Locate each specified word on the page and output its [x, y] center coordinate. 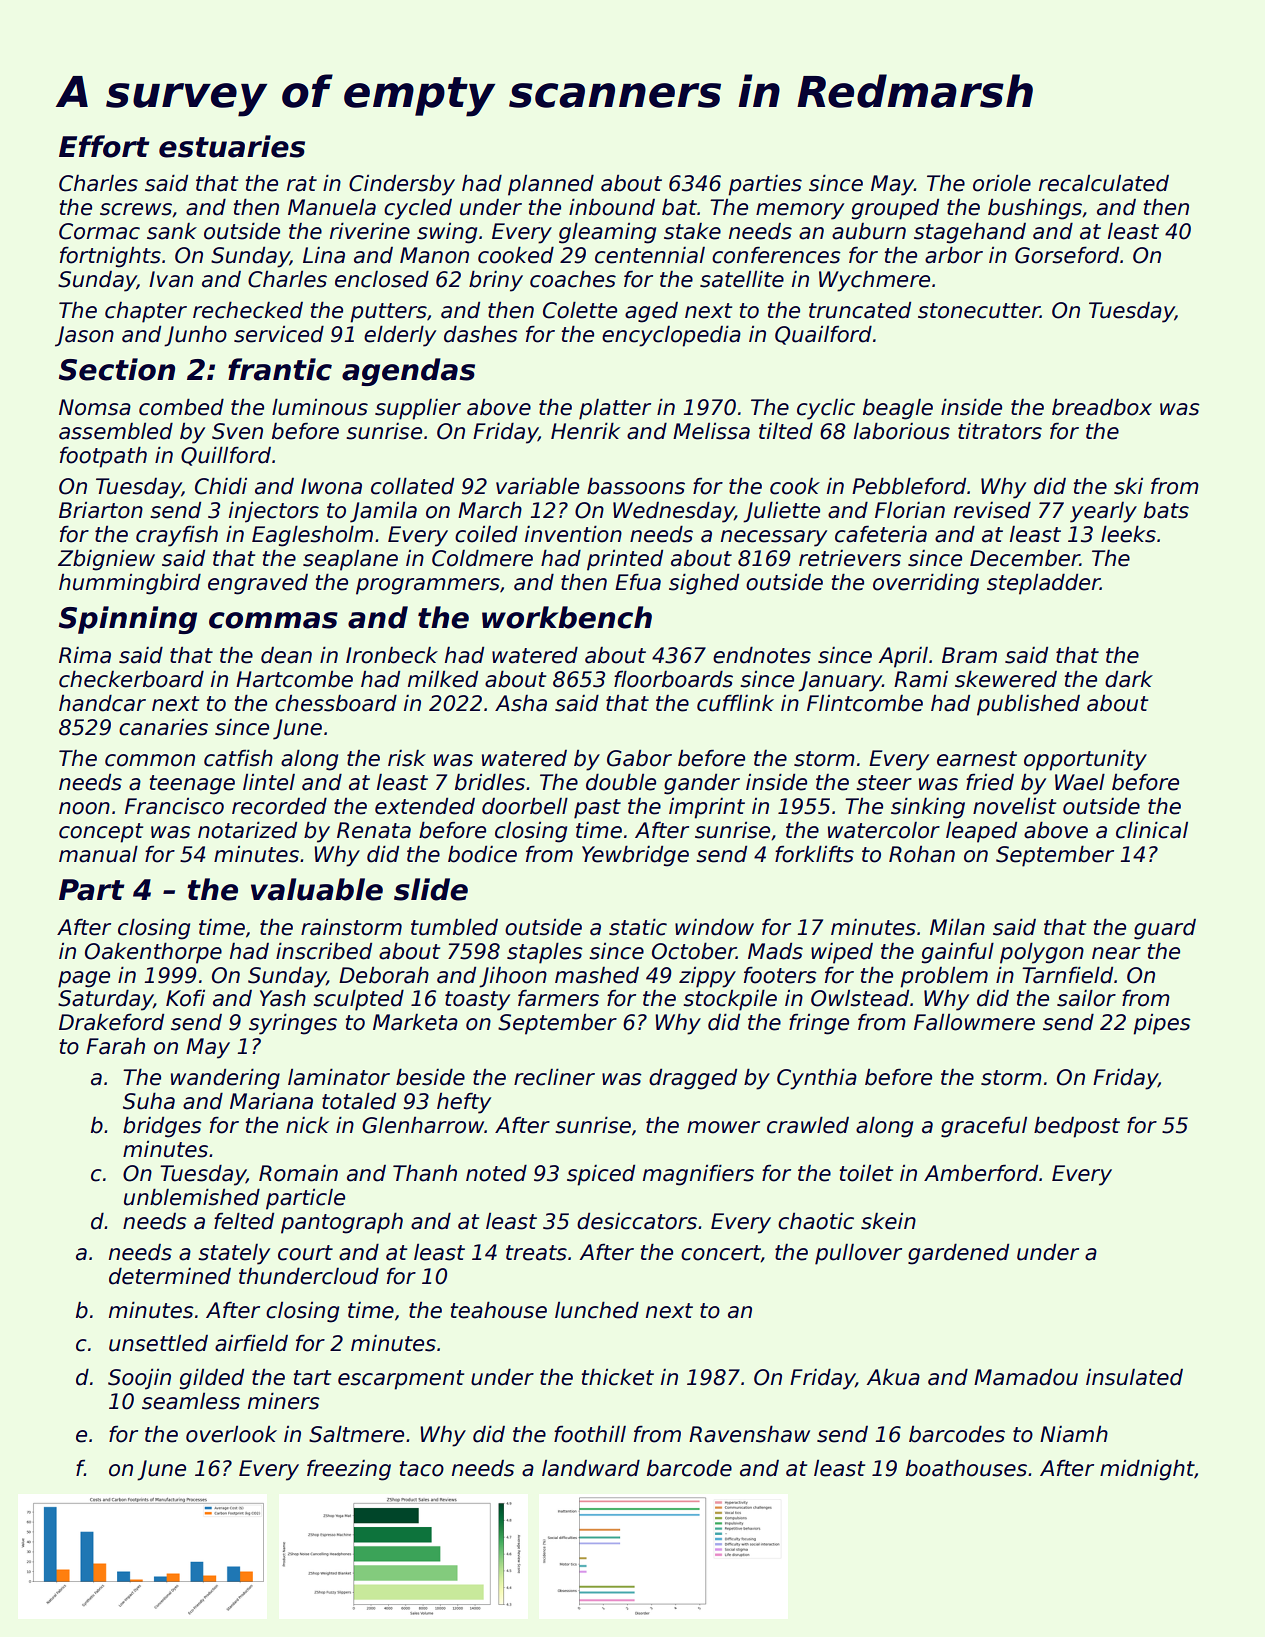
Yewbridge [635, 856]
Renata [374, 830]
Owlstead [860, 998]
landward [591, 1468]
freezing [349, 1470]
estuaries [232, 146]
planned [551, 185]
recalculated [1104, 183]
